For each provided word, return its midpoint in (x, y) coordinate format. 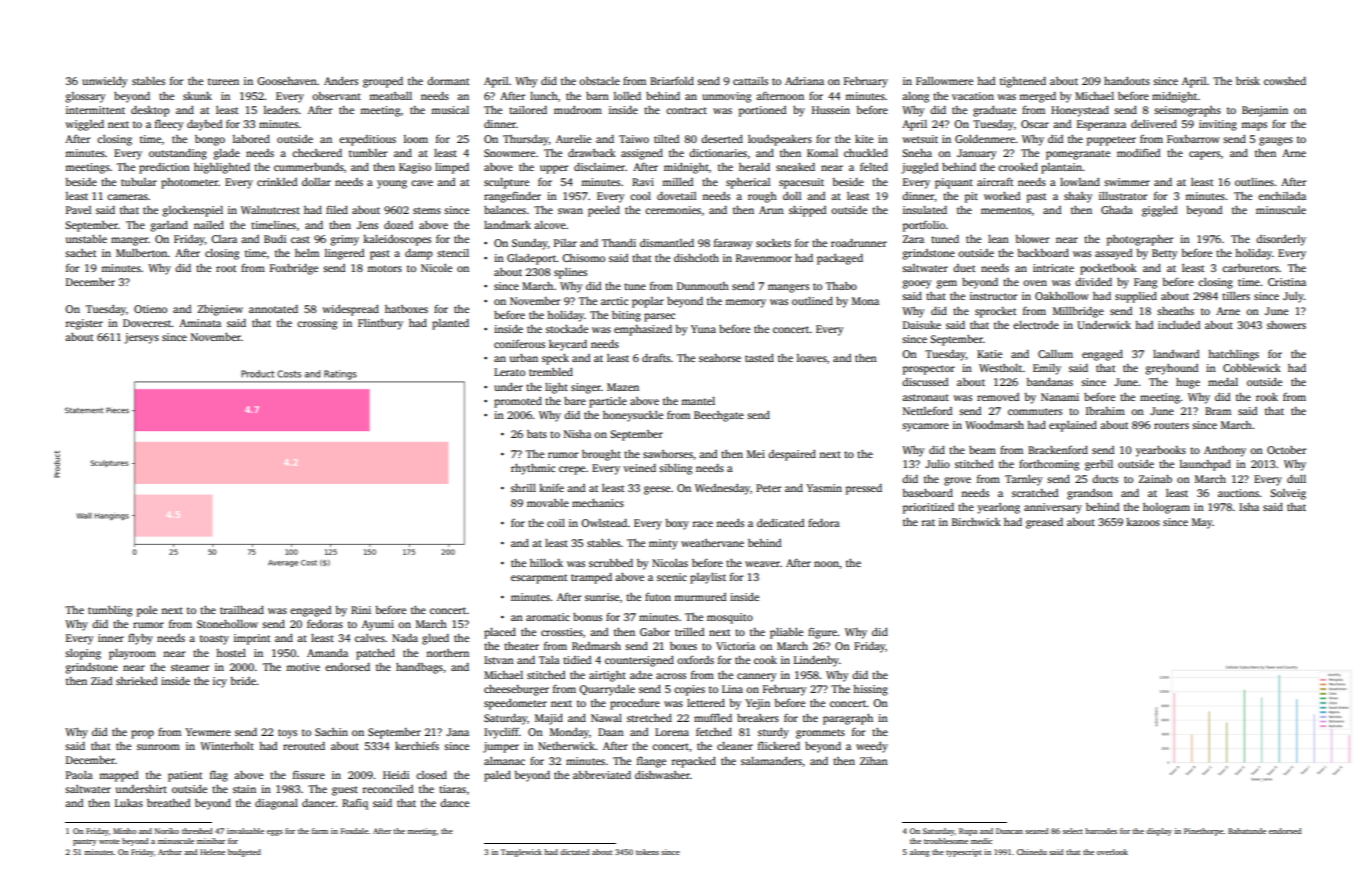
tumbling (110, 611)
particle (608, 402)
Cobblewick (1252, 368)
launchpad (1205, 465)
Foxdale (354, 831)
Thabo (841, 286)
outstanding (178, 154)
